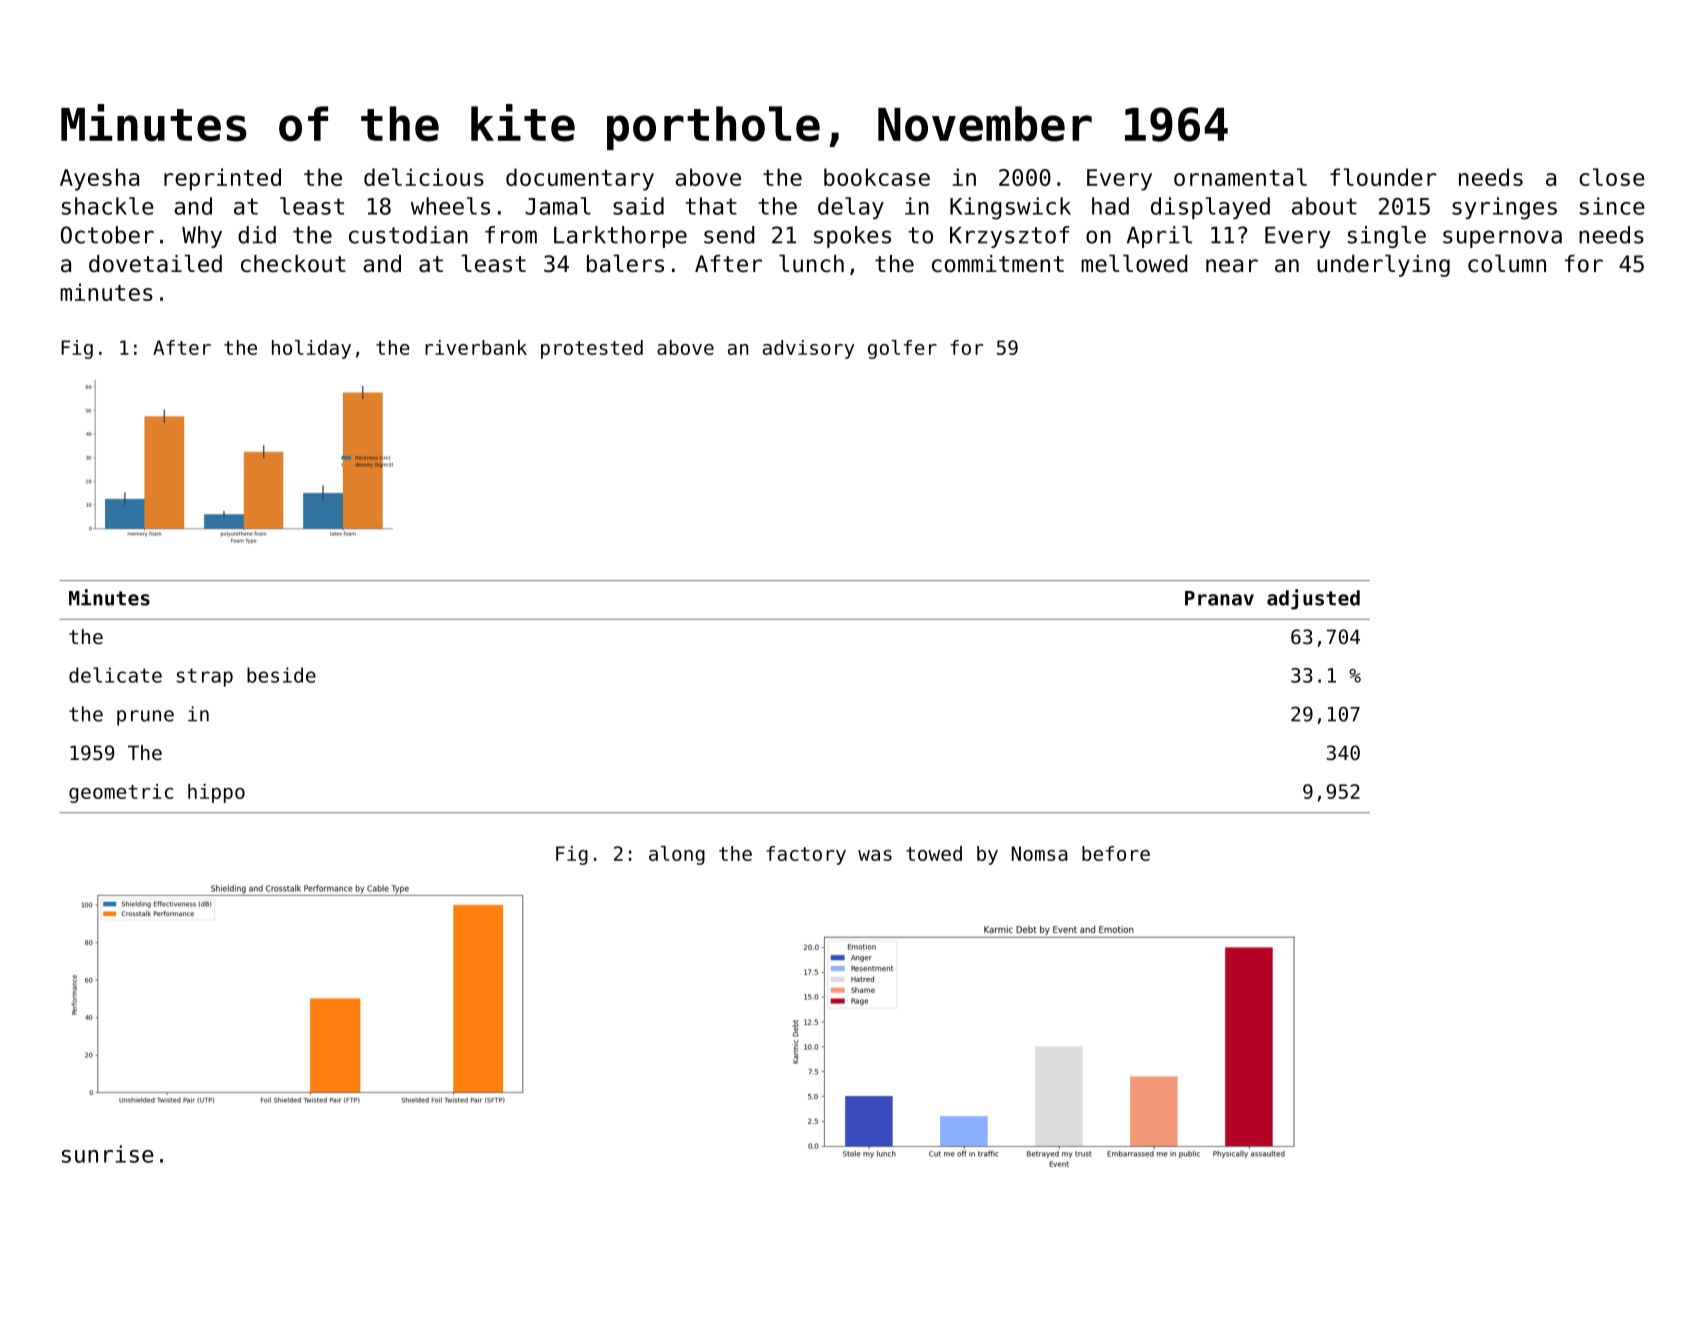  I want to click on hippo, so click(216, 793).
